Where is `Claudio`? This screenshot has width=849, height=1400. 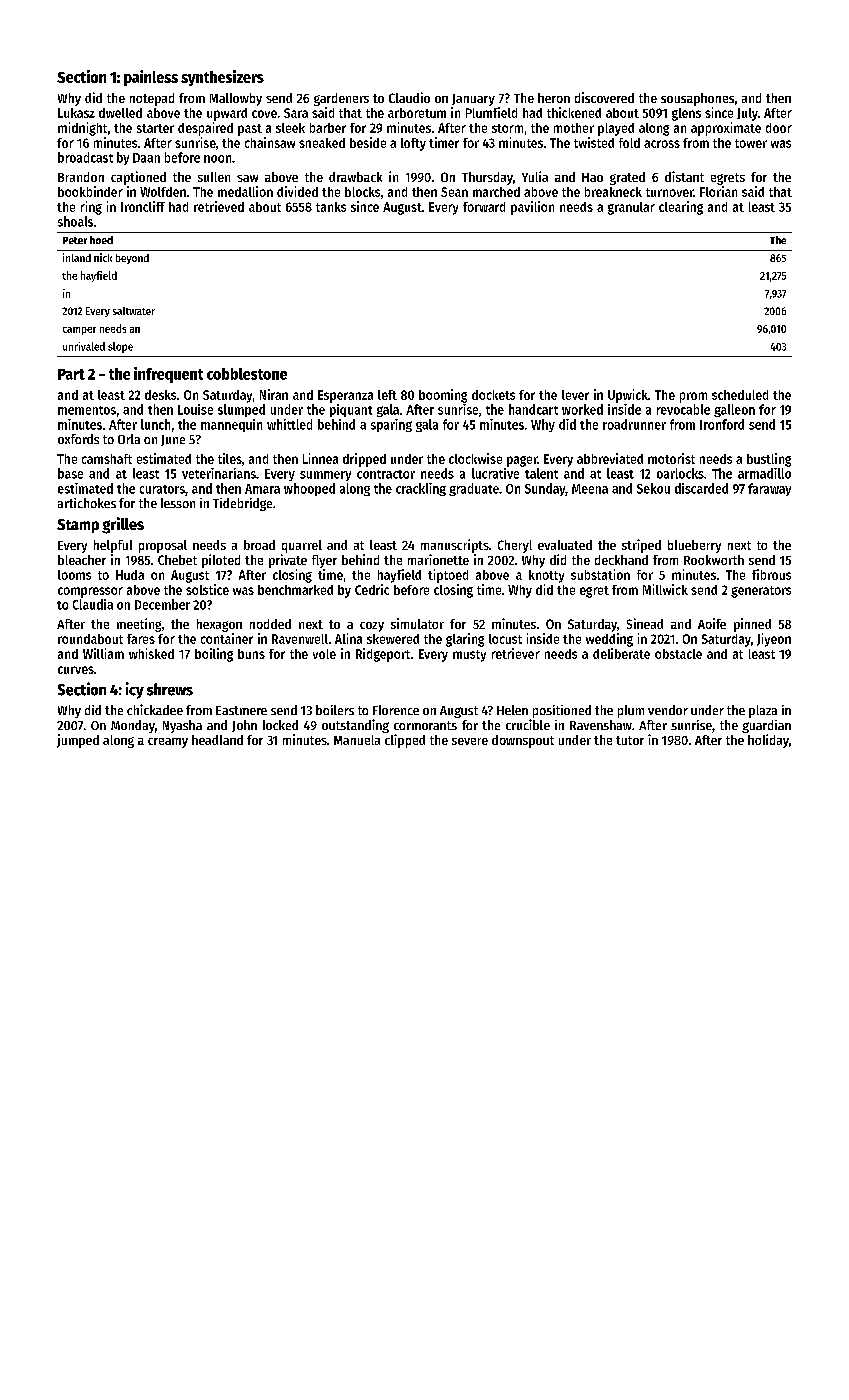 Claudio is located at coordinates (409, 97).
